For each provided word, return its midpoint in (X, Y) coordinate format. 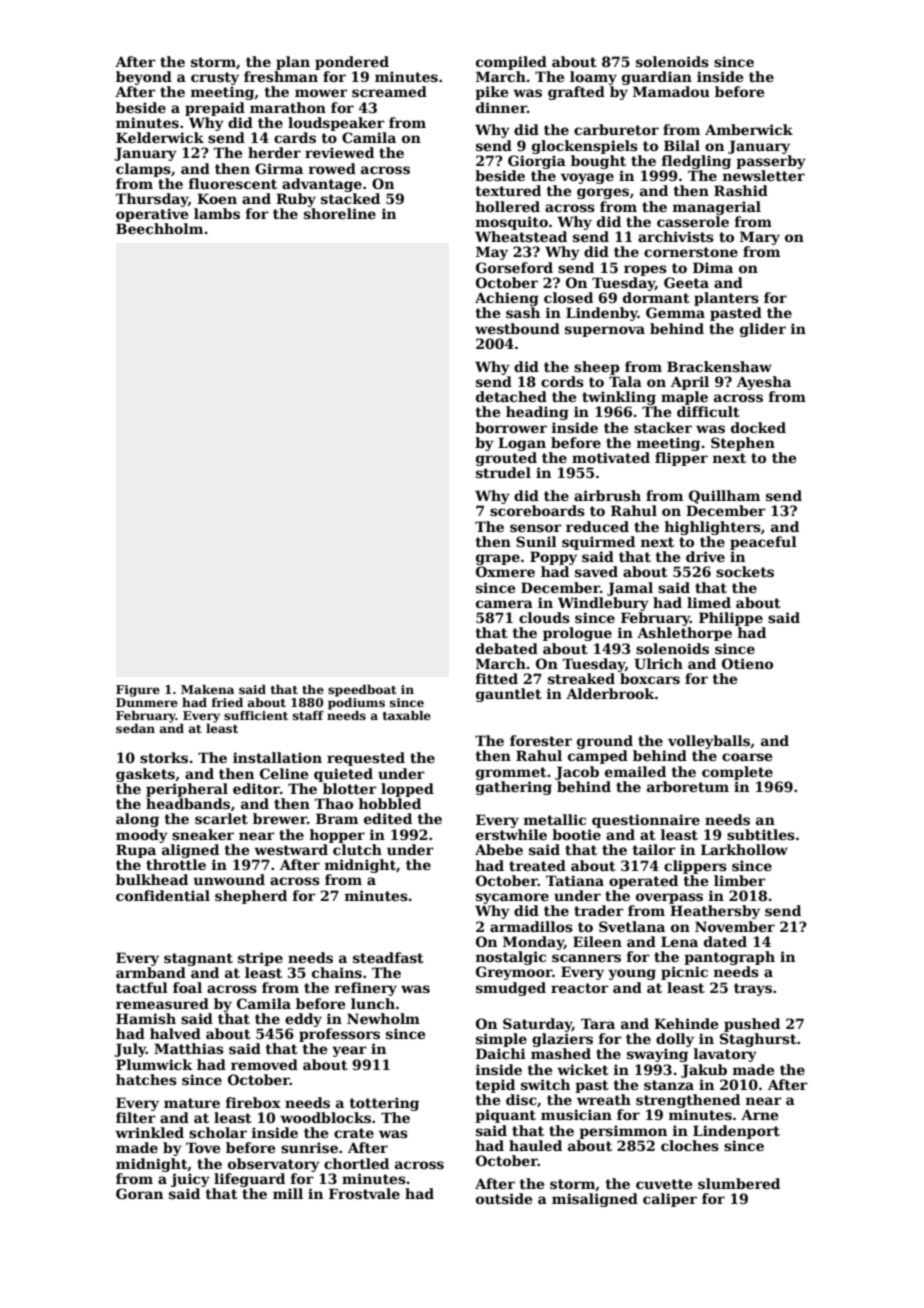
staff (308, 715)
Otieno (747, 663)
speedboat (362, 691)
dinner (501, 107)
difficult (708, 411)
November (735, 926)
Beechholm (159, 228)
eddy (303, 1020)
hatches (146, 1079)
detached (511, 396)
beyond (144, 78)
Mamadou (671, 91)
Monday (533, 943)
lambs (217, 213)
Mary (760, 238)
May (492, 253)
